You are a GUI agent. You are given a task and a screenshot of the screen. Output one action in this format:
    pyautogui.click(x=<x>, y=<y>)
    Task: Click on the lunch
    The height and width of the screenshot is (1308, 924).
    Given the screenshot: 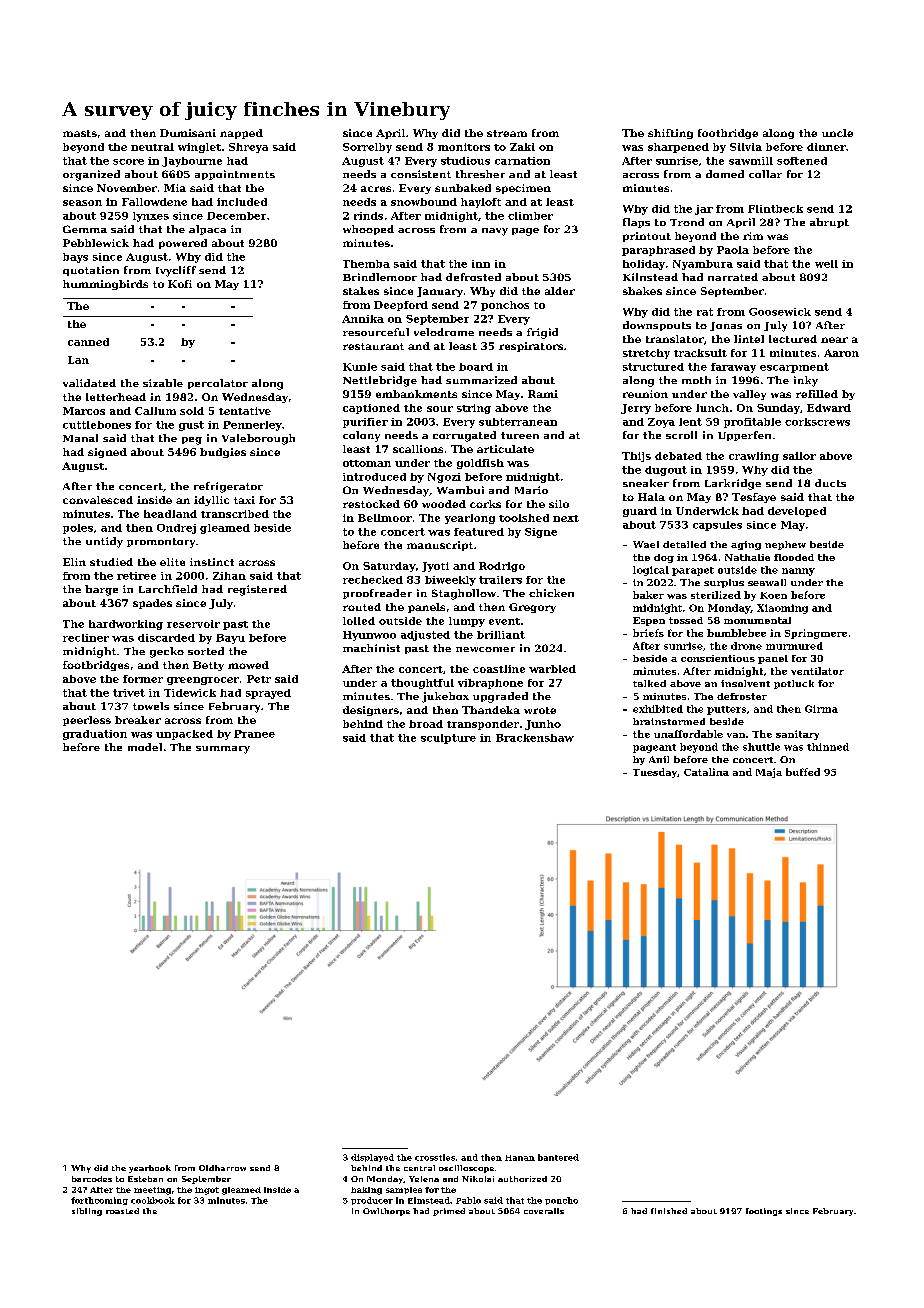 What is the action you would take?
    pyautogui.click(x=712, y=408)
